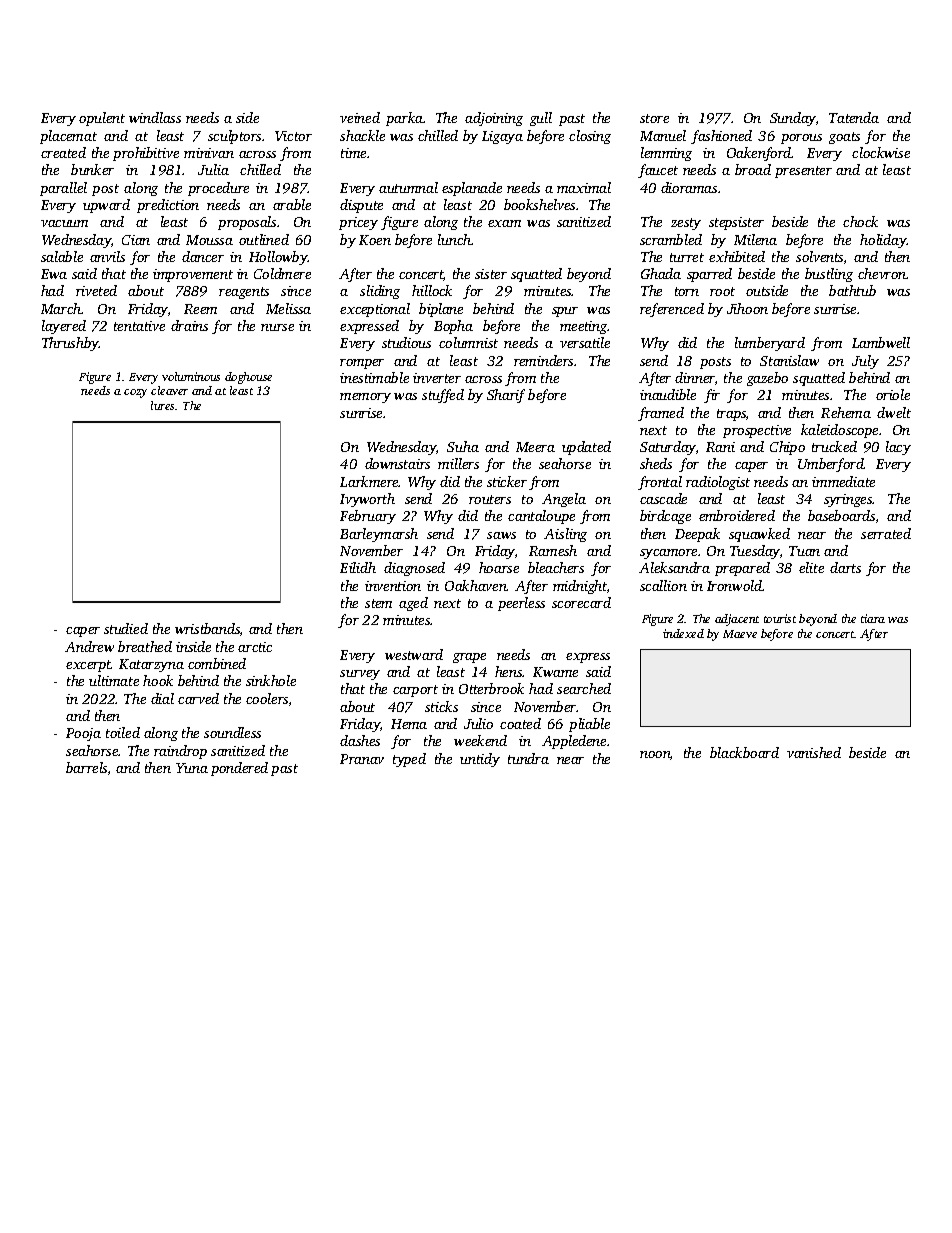  Describe the element at coordinates (528, 758) in the screenshot. I see `tundra` at that location.
